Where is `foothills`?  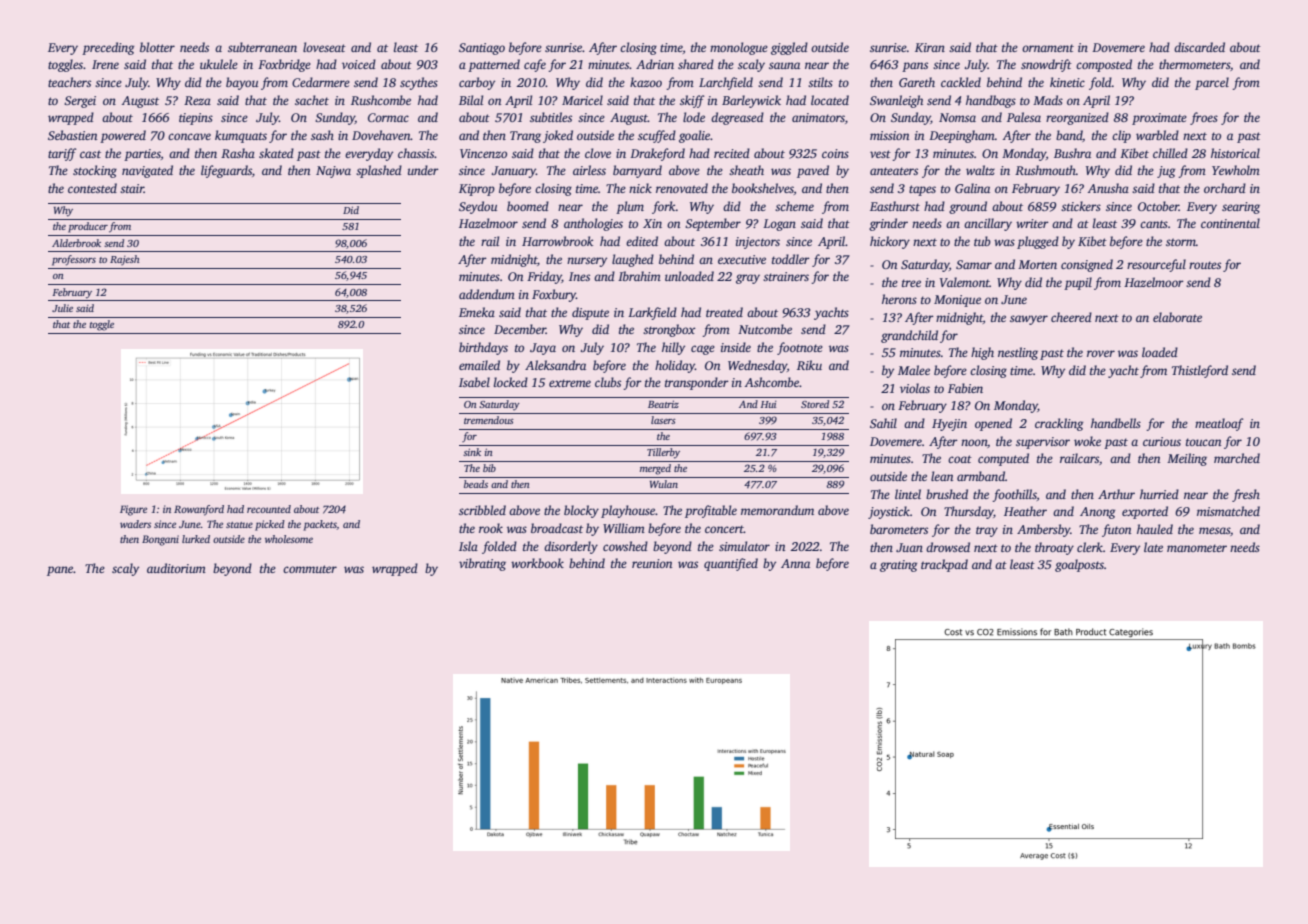 foothills is located at coordinates (1014, 495).
